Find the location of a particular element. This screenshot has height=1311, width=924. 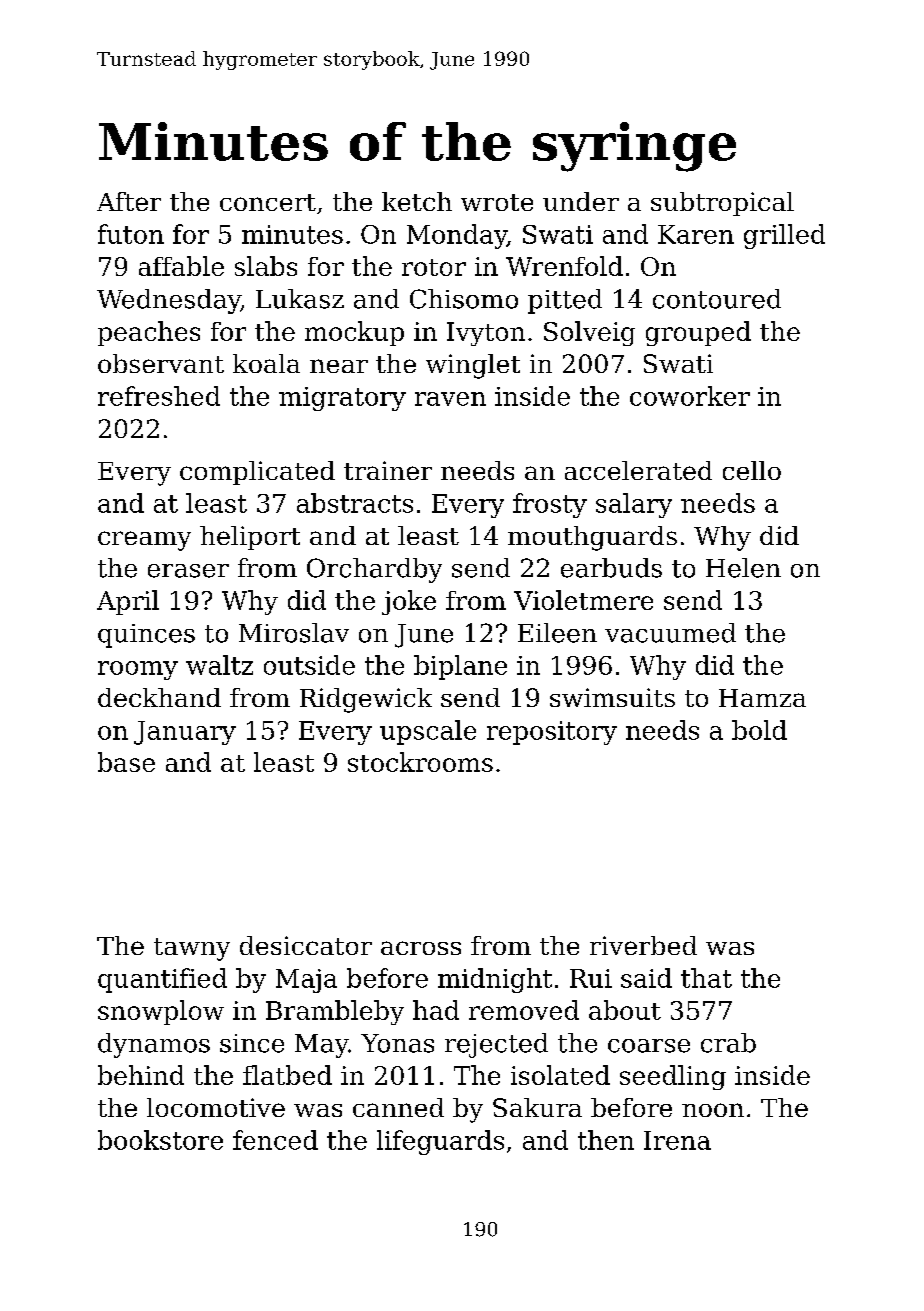

fenced is located at coordinates (275, 1140).
